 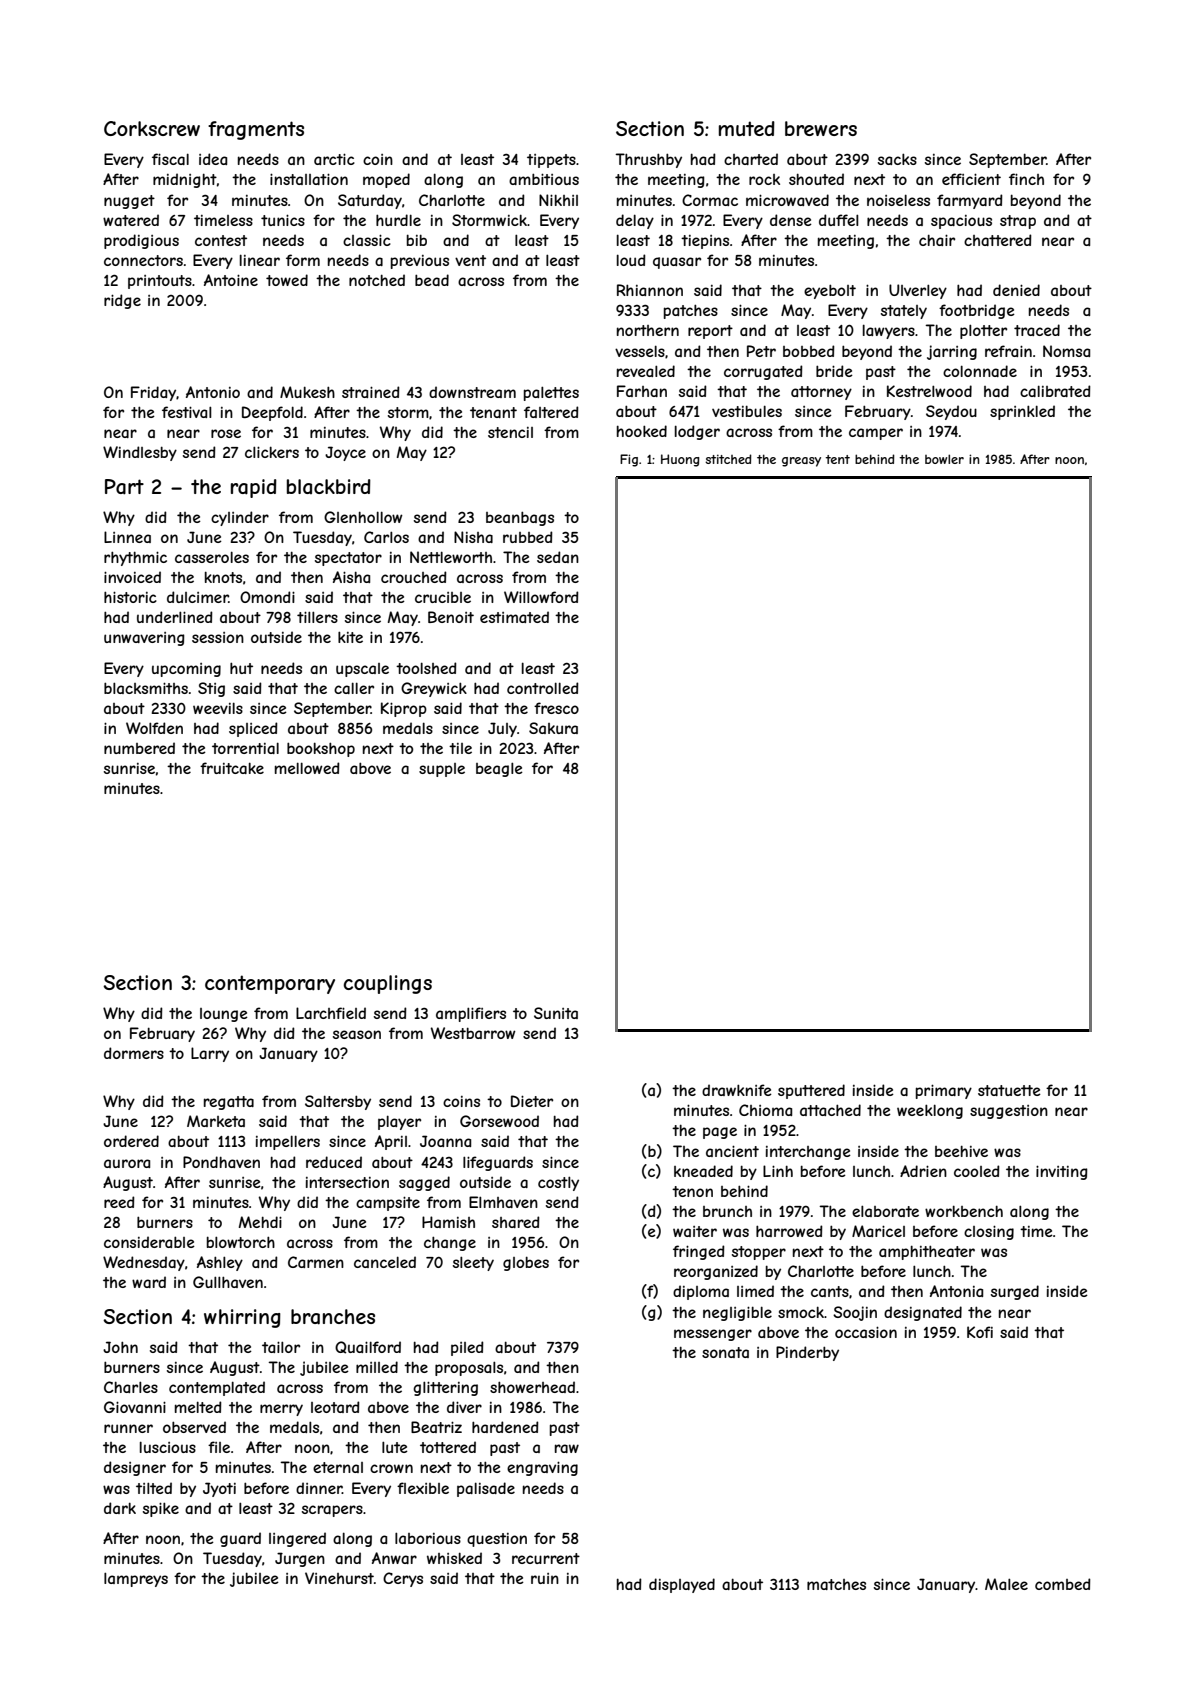 What do you see at coordinates (648, 160) in the image?
I see `Thrushby` at bounding box center [648, 160].
